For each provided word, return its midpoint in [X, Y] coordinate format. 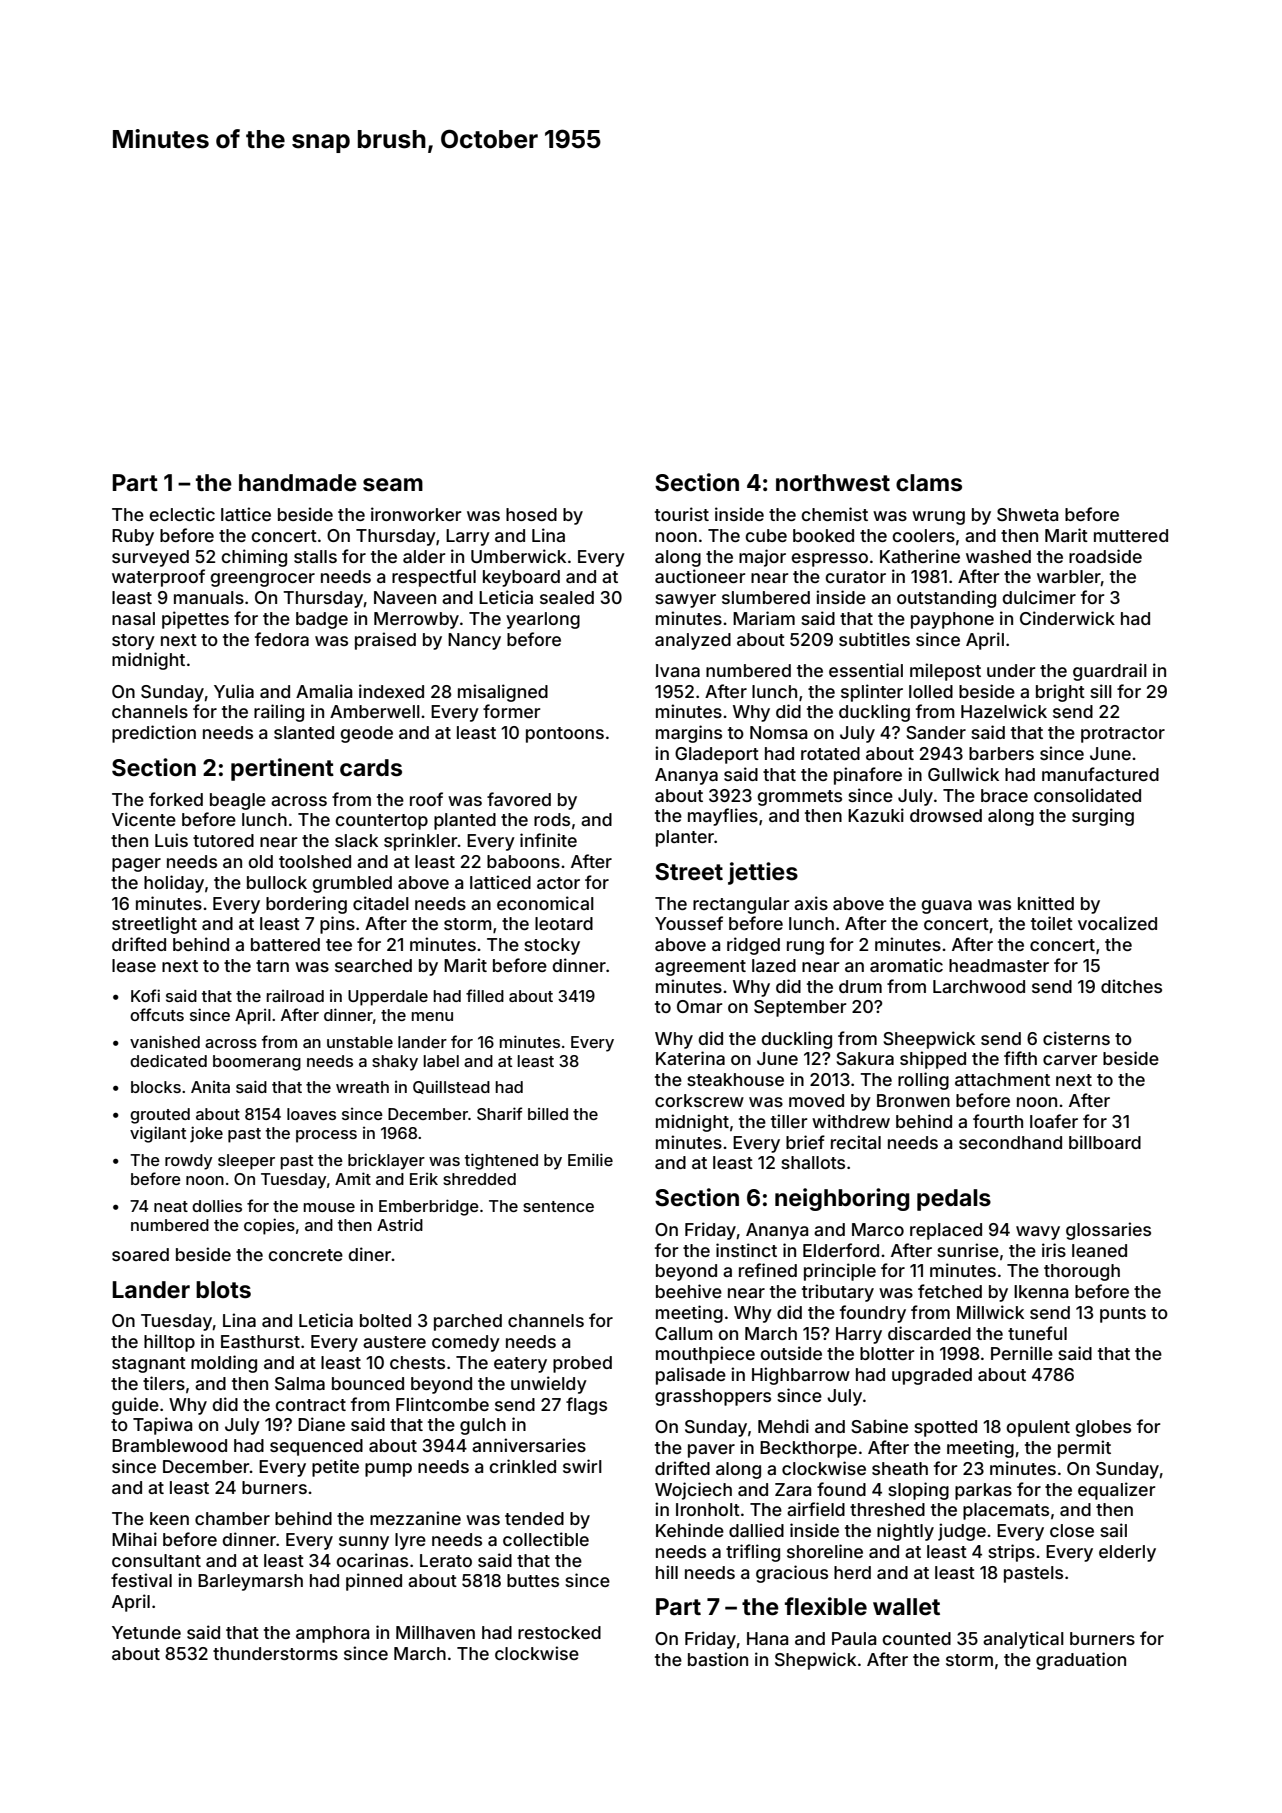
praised [385, 641]
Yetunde [146, 1632]
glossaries [1108, 1231]
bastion [718, 1659]
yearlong [543, 620]
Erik [424, 1179]
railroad [295, 996]
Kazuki [876, 815]
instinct [746, 1250]
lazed [774, 965]
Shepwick [815, 1661]
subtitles [874, 639]
